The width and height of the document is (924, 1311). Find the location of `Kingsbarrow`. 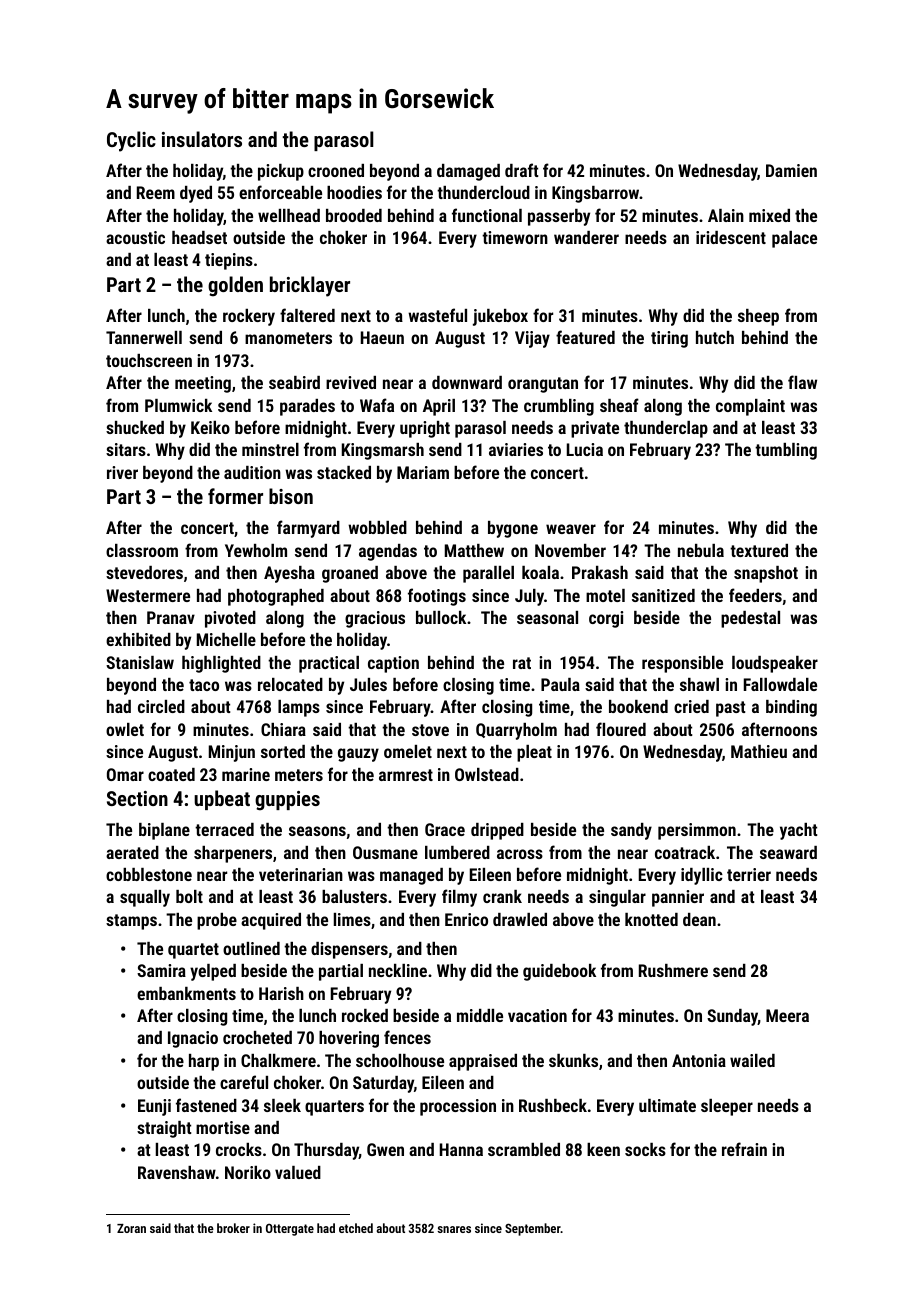

Kingsbarrow is located at coordinates (595, 194).
